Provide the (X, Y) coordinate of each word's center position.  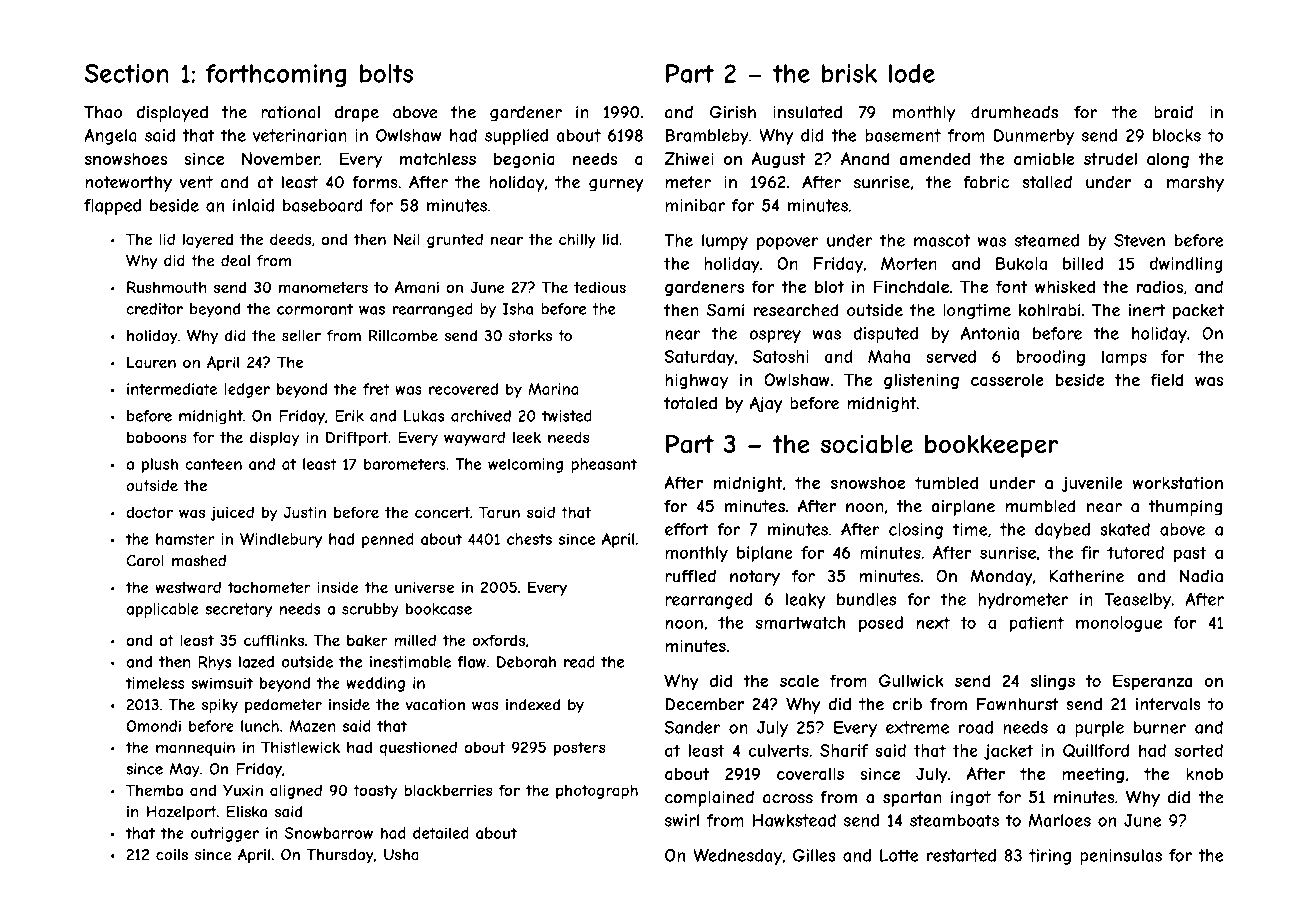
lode (912, 73)
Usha (401, 855)
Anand (865, 158)
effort (687, 529)
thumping (1185, 508)
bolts (386, 73)
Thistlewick (300, 747)
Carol (145, 560)
